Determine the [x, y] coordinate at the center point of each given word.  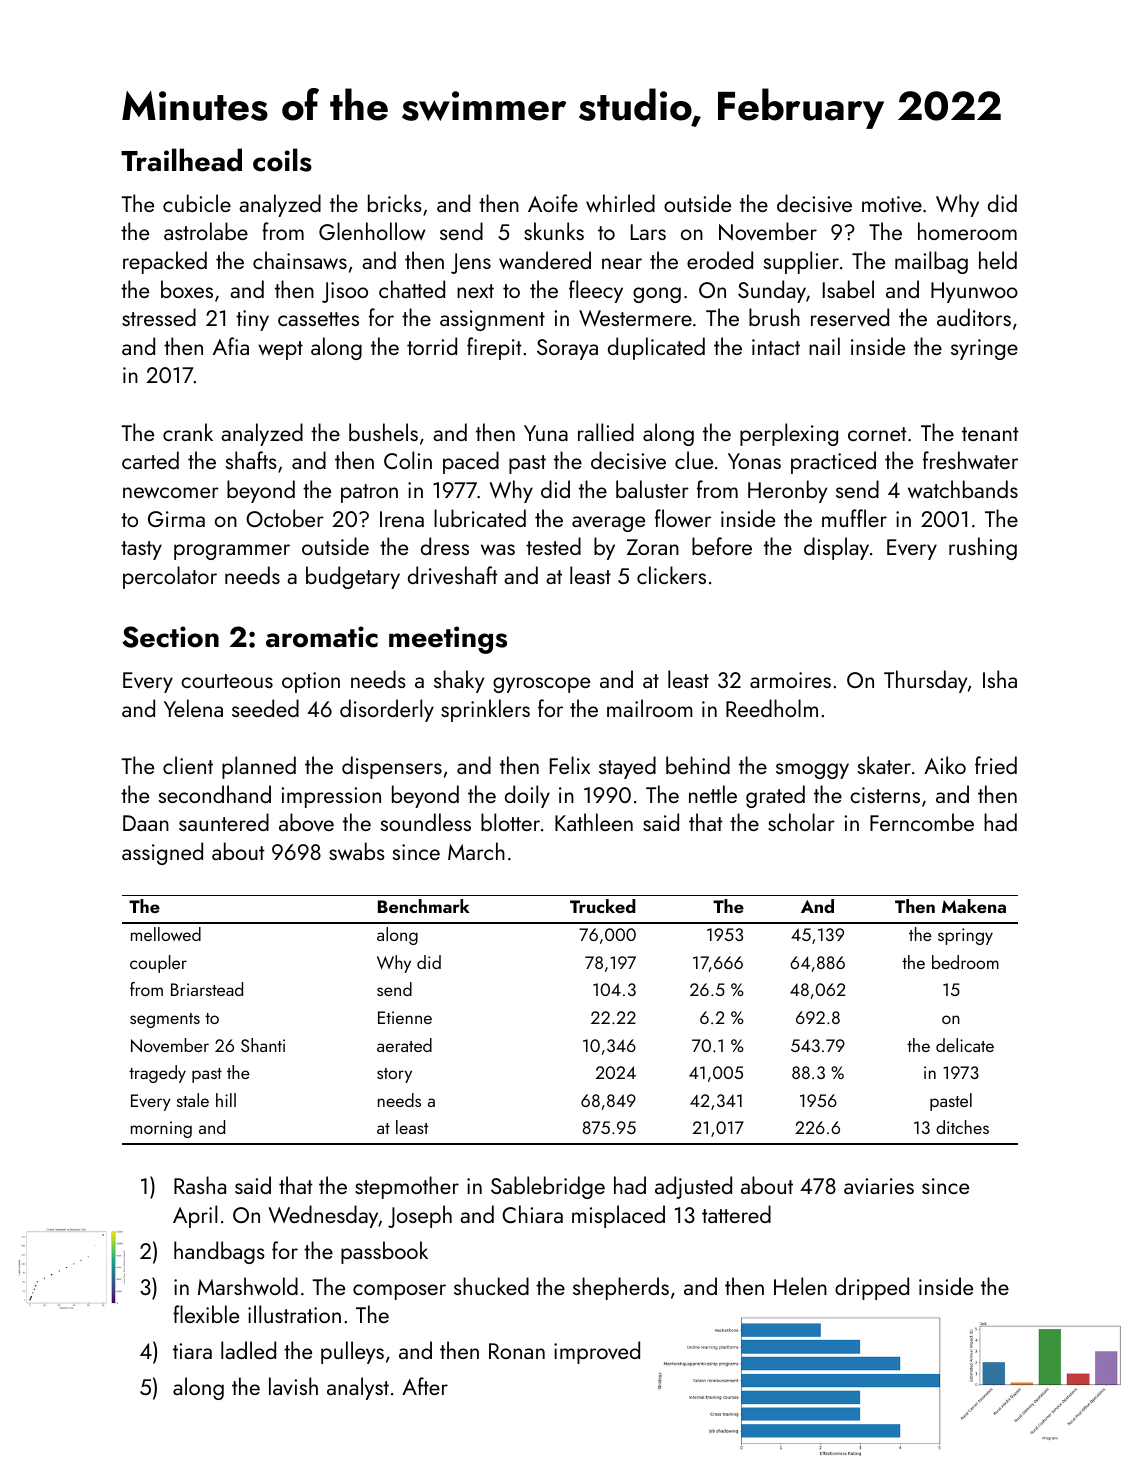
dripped [872, 1288]
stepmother [407, 1187]
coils [282, 160]
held [998, 260]
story [394, 1075]
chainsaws [300, 260]
